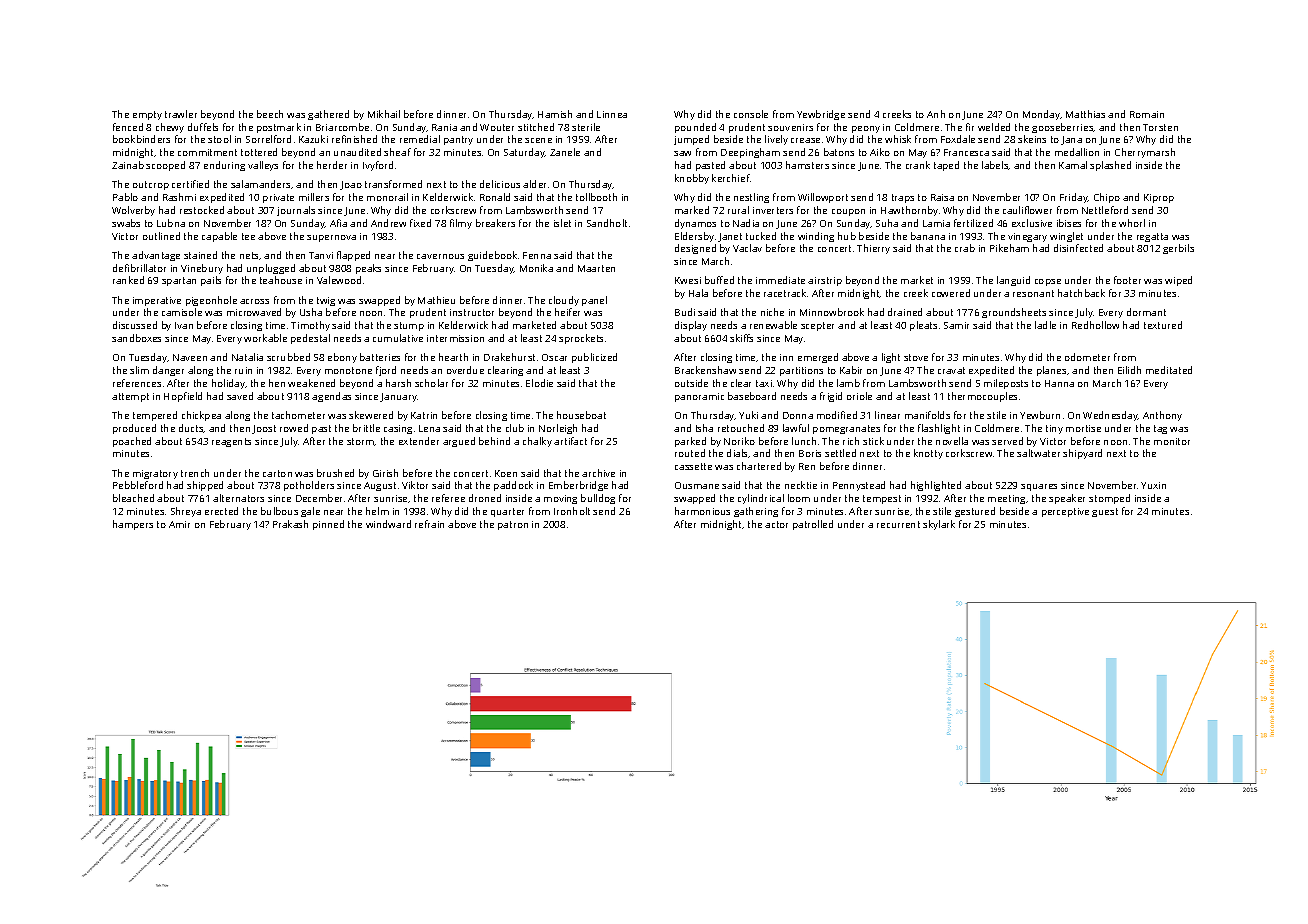  I want to click on coupon, so click(848, 212).
